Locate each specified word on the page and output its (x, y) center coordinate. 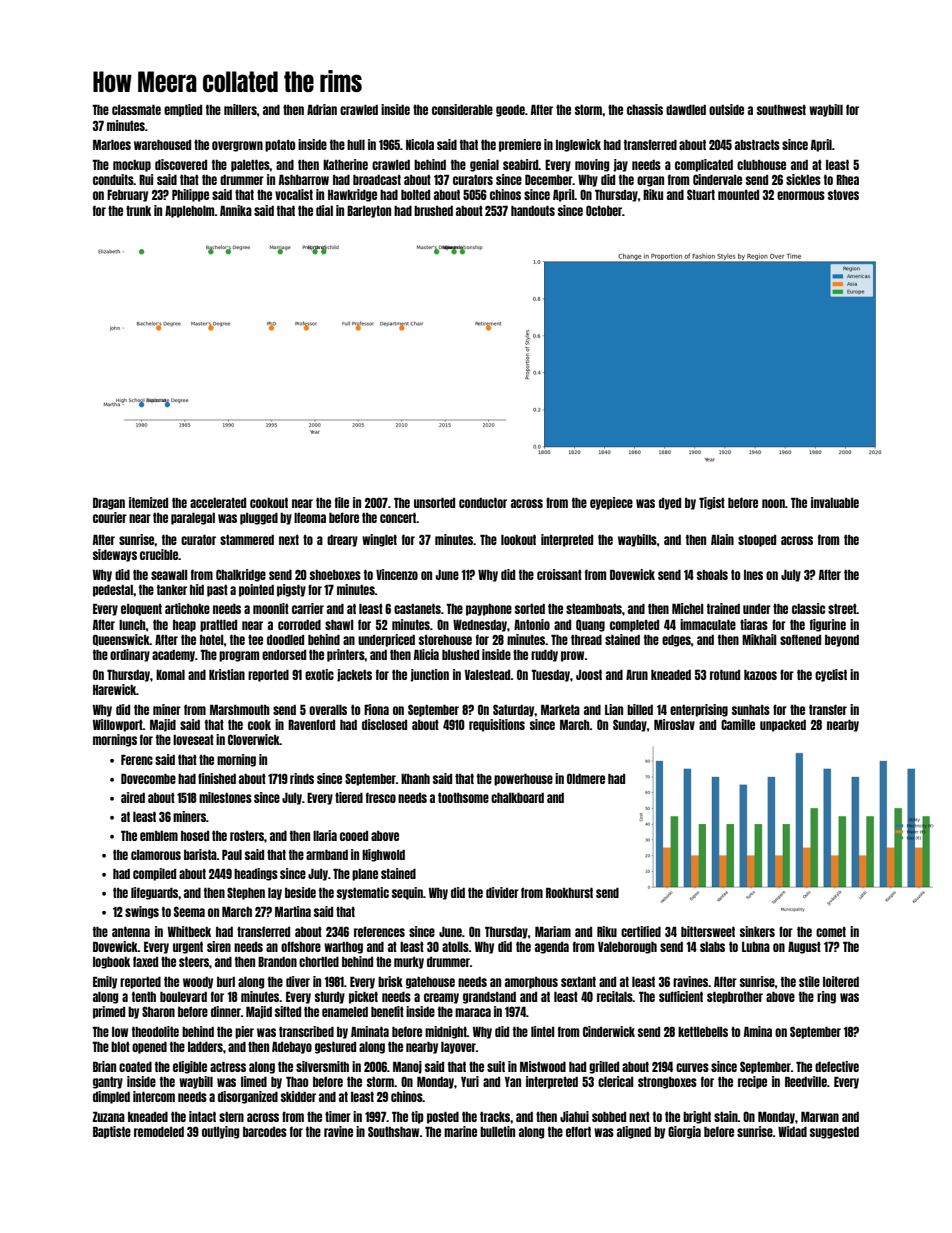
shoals (712, 575)
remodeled (159, 1132)
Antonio (532, 624)
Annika (236, 210)
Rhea (847, 179)
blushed (460, 655)
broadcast (377, 180)
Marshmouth (240, 709)
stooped (757, 541)
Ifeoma (310, 517)
